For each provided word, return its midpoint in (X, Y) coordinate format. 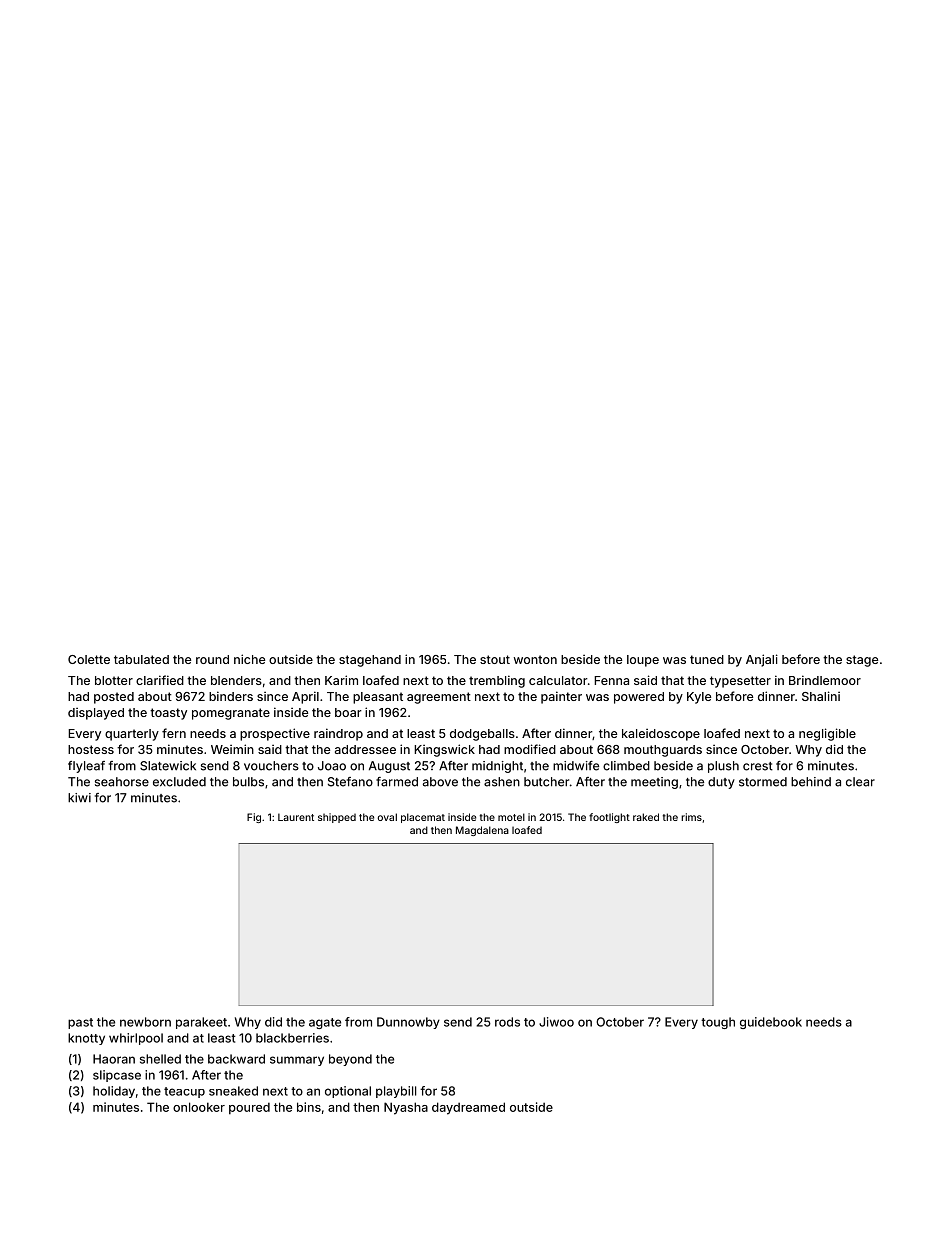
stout (495, 659)
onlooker (199, 1107)
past (80, 1023)
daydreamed (468, 1108)
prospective (275, 734)
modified (530, 749)
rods (507, 1022)
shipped (337, 818)
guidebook (771, 1023)
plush (723, 767)
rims (691, 817)
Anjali (762, 660)
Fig (254, 818)
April (305, 697)
